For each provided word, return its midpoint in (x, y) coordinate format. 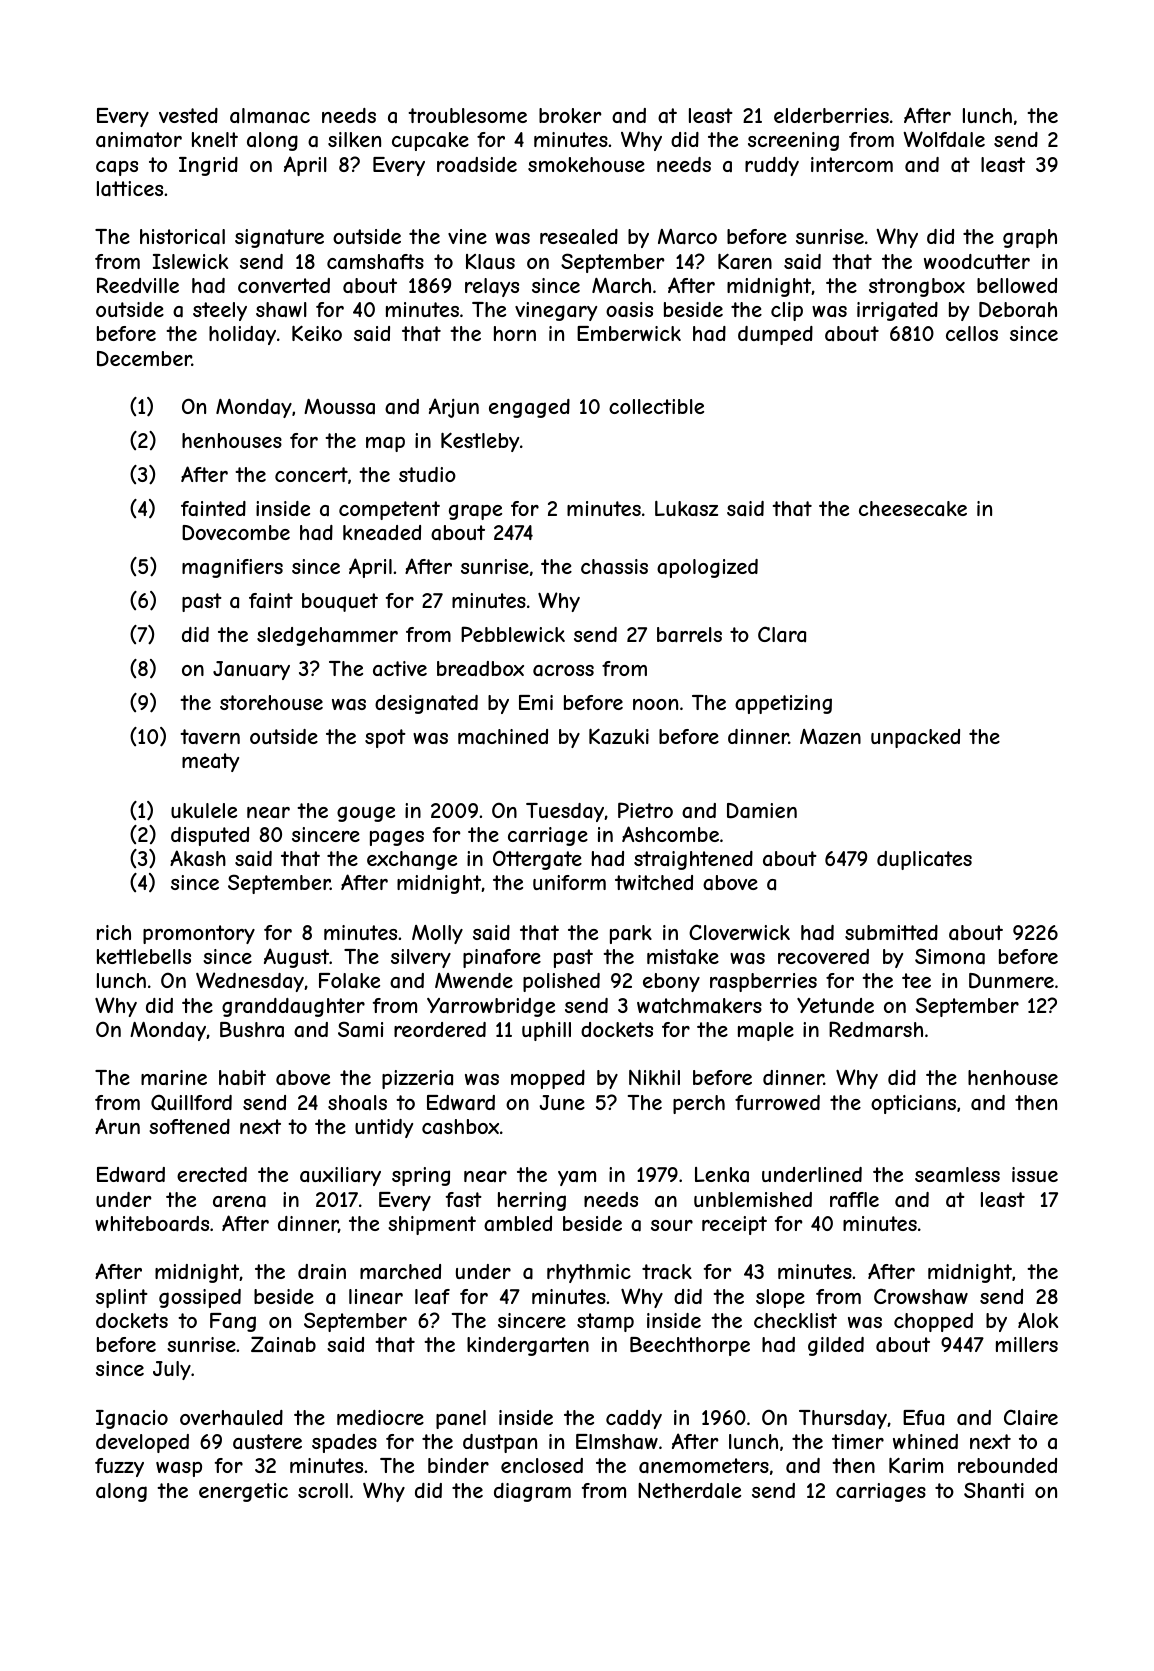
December (144, 359)
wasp (179, 1469)
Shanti (994, 1490)
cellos (972, 333)
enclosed (542, 1465)
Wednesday (250, 982)
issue (1035, 1174)
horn (515, 333)
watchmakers (699, 1005)
